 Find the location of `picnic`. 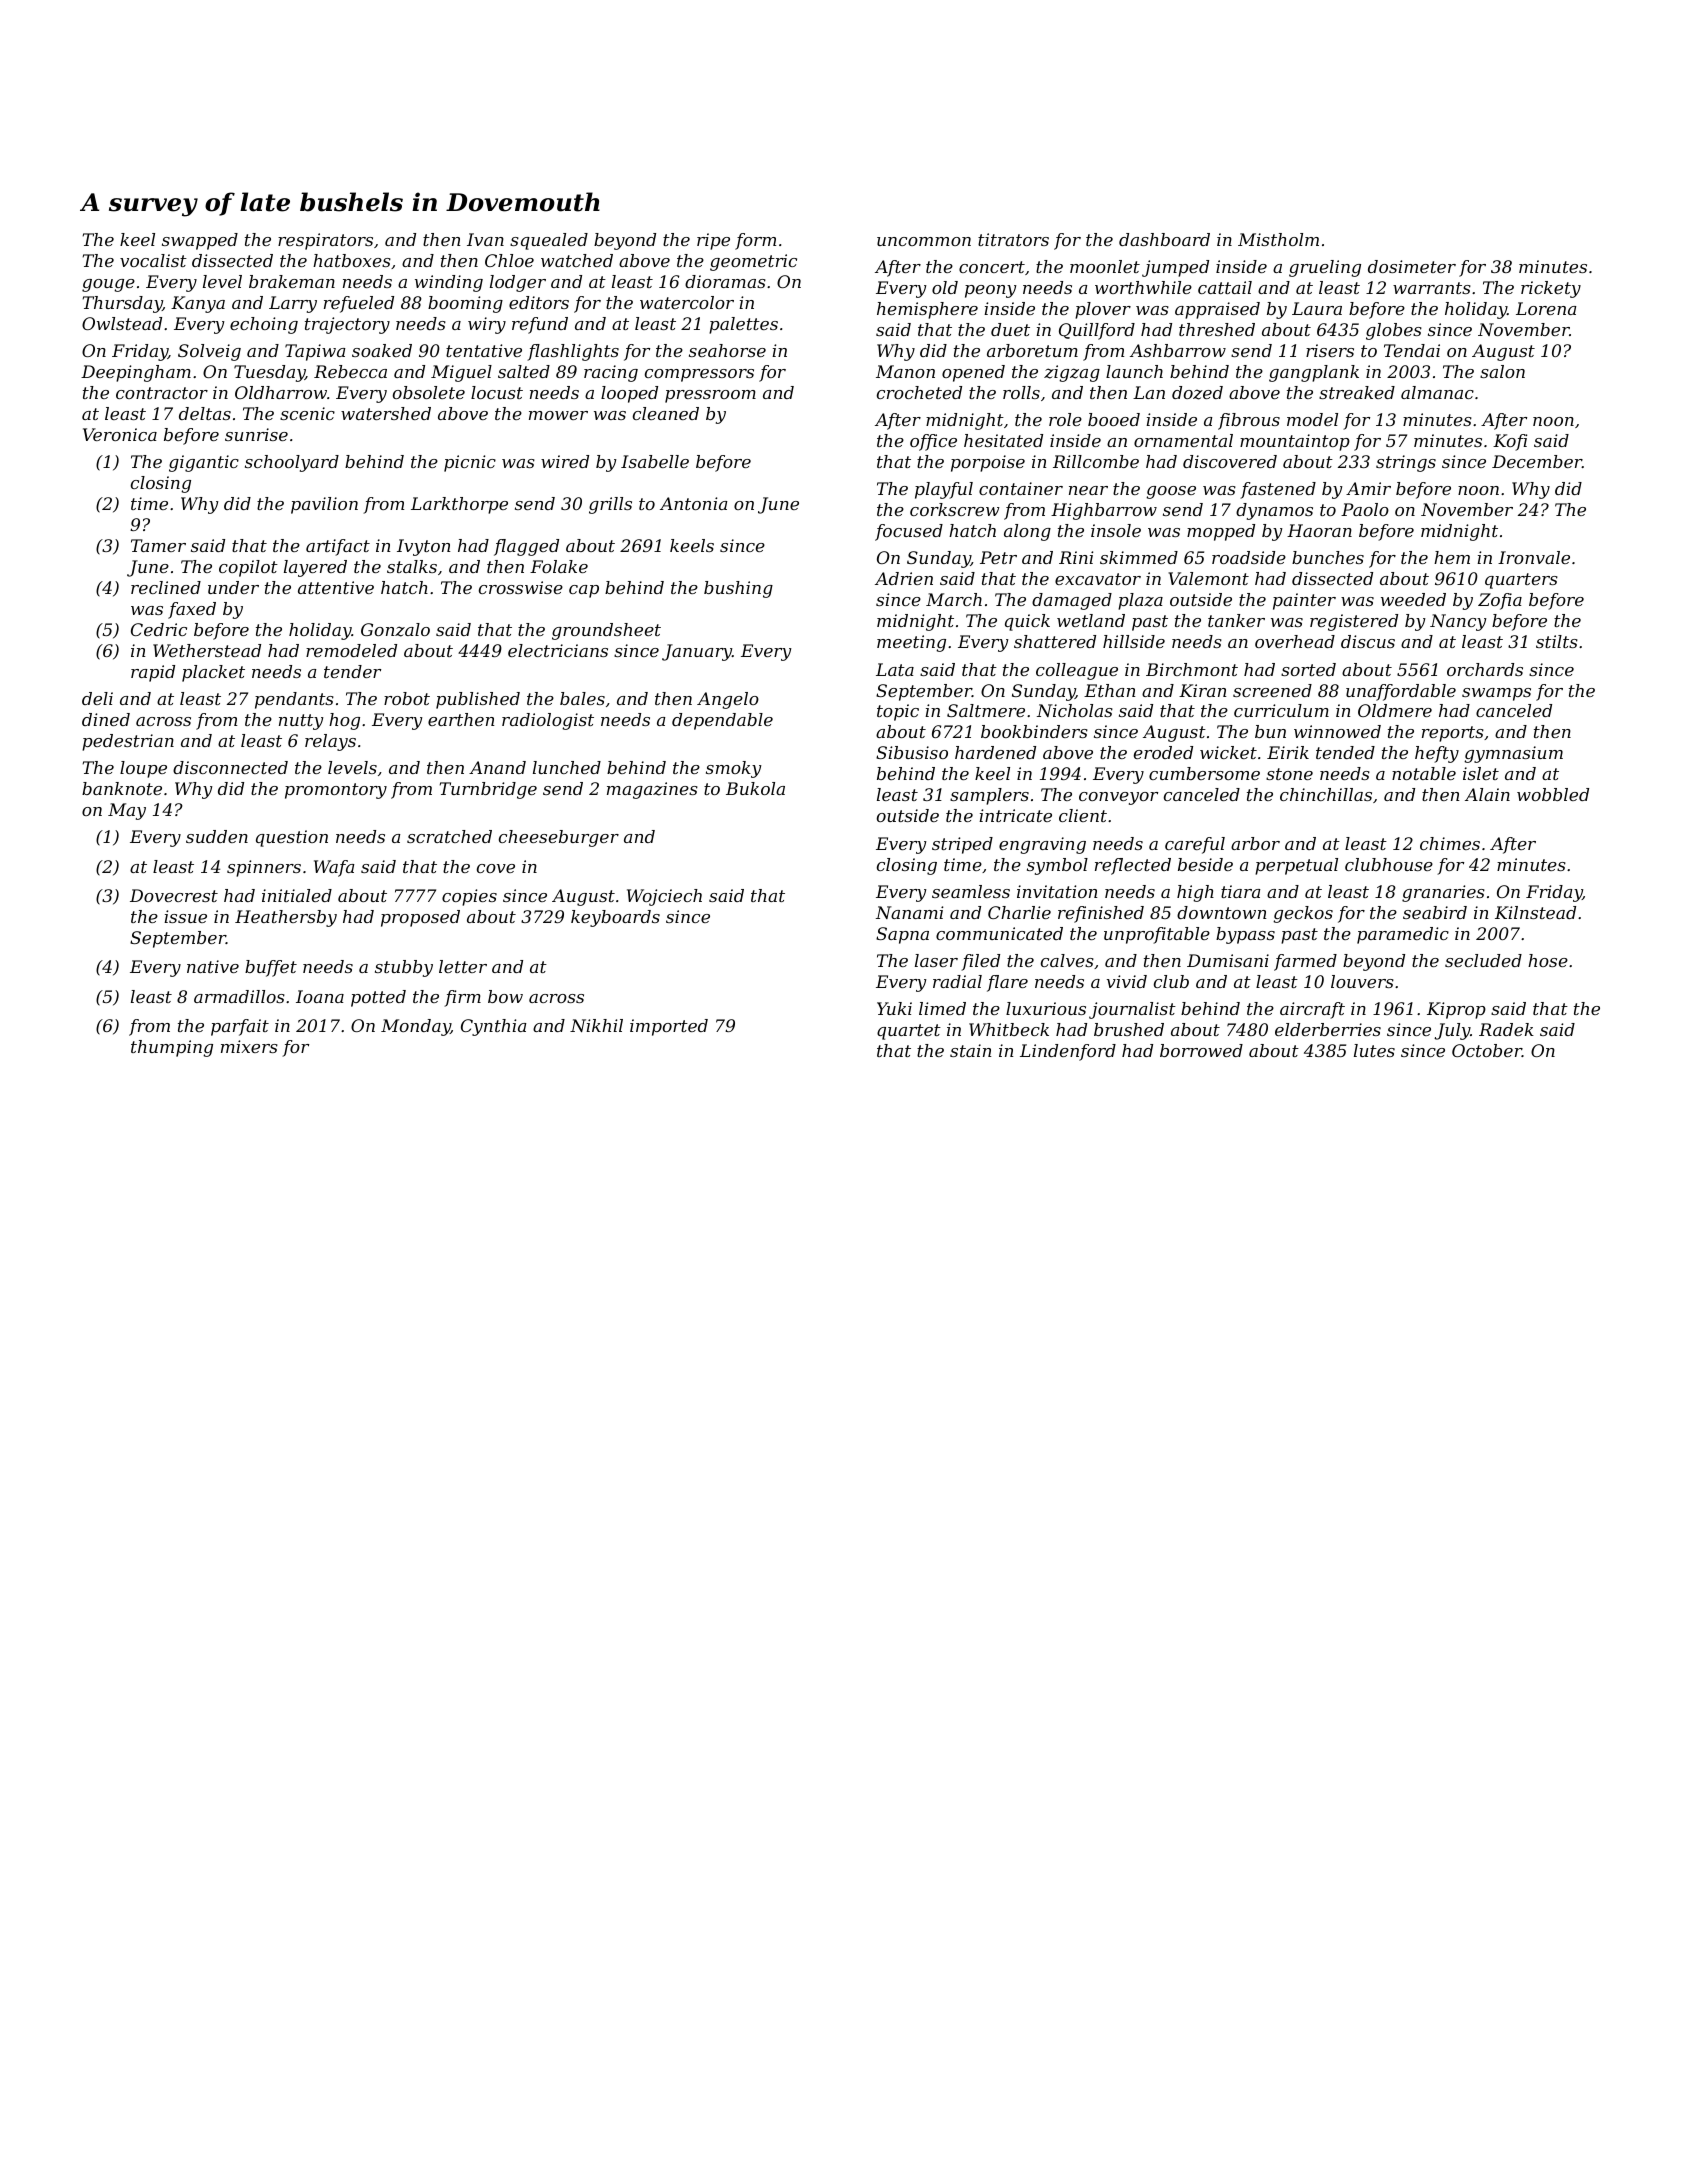

picnic is located at coordinates (470, 463).
